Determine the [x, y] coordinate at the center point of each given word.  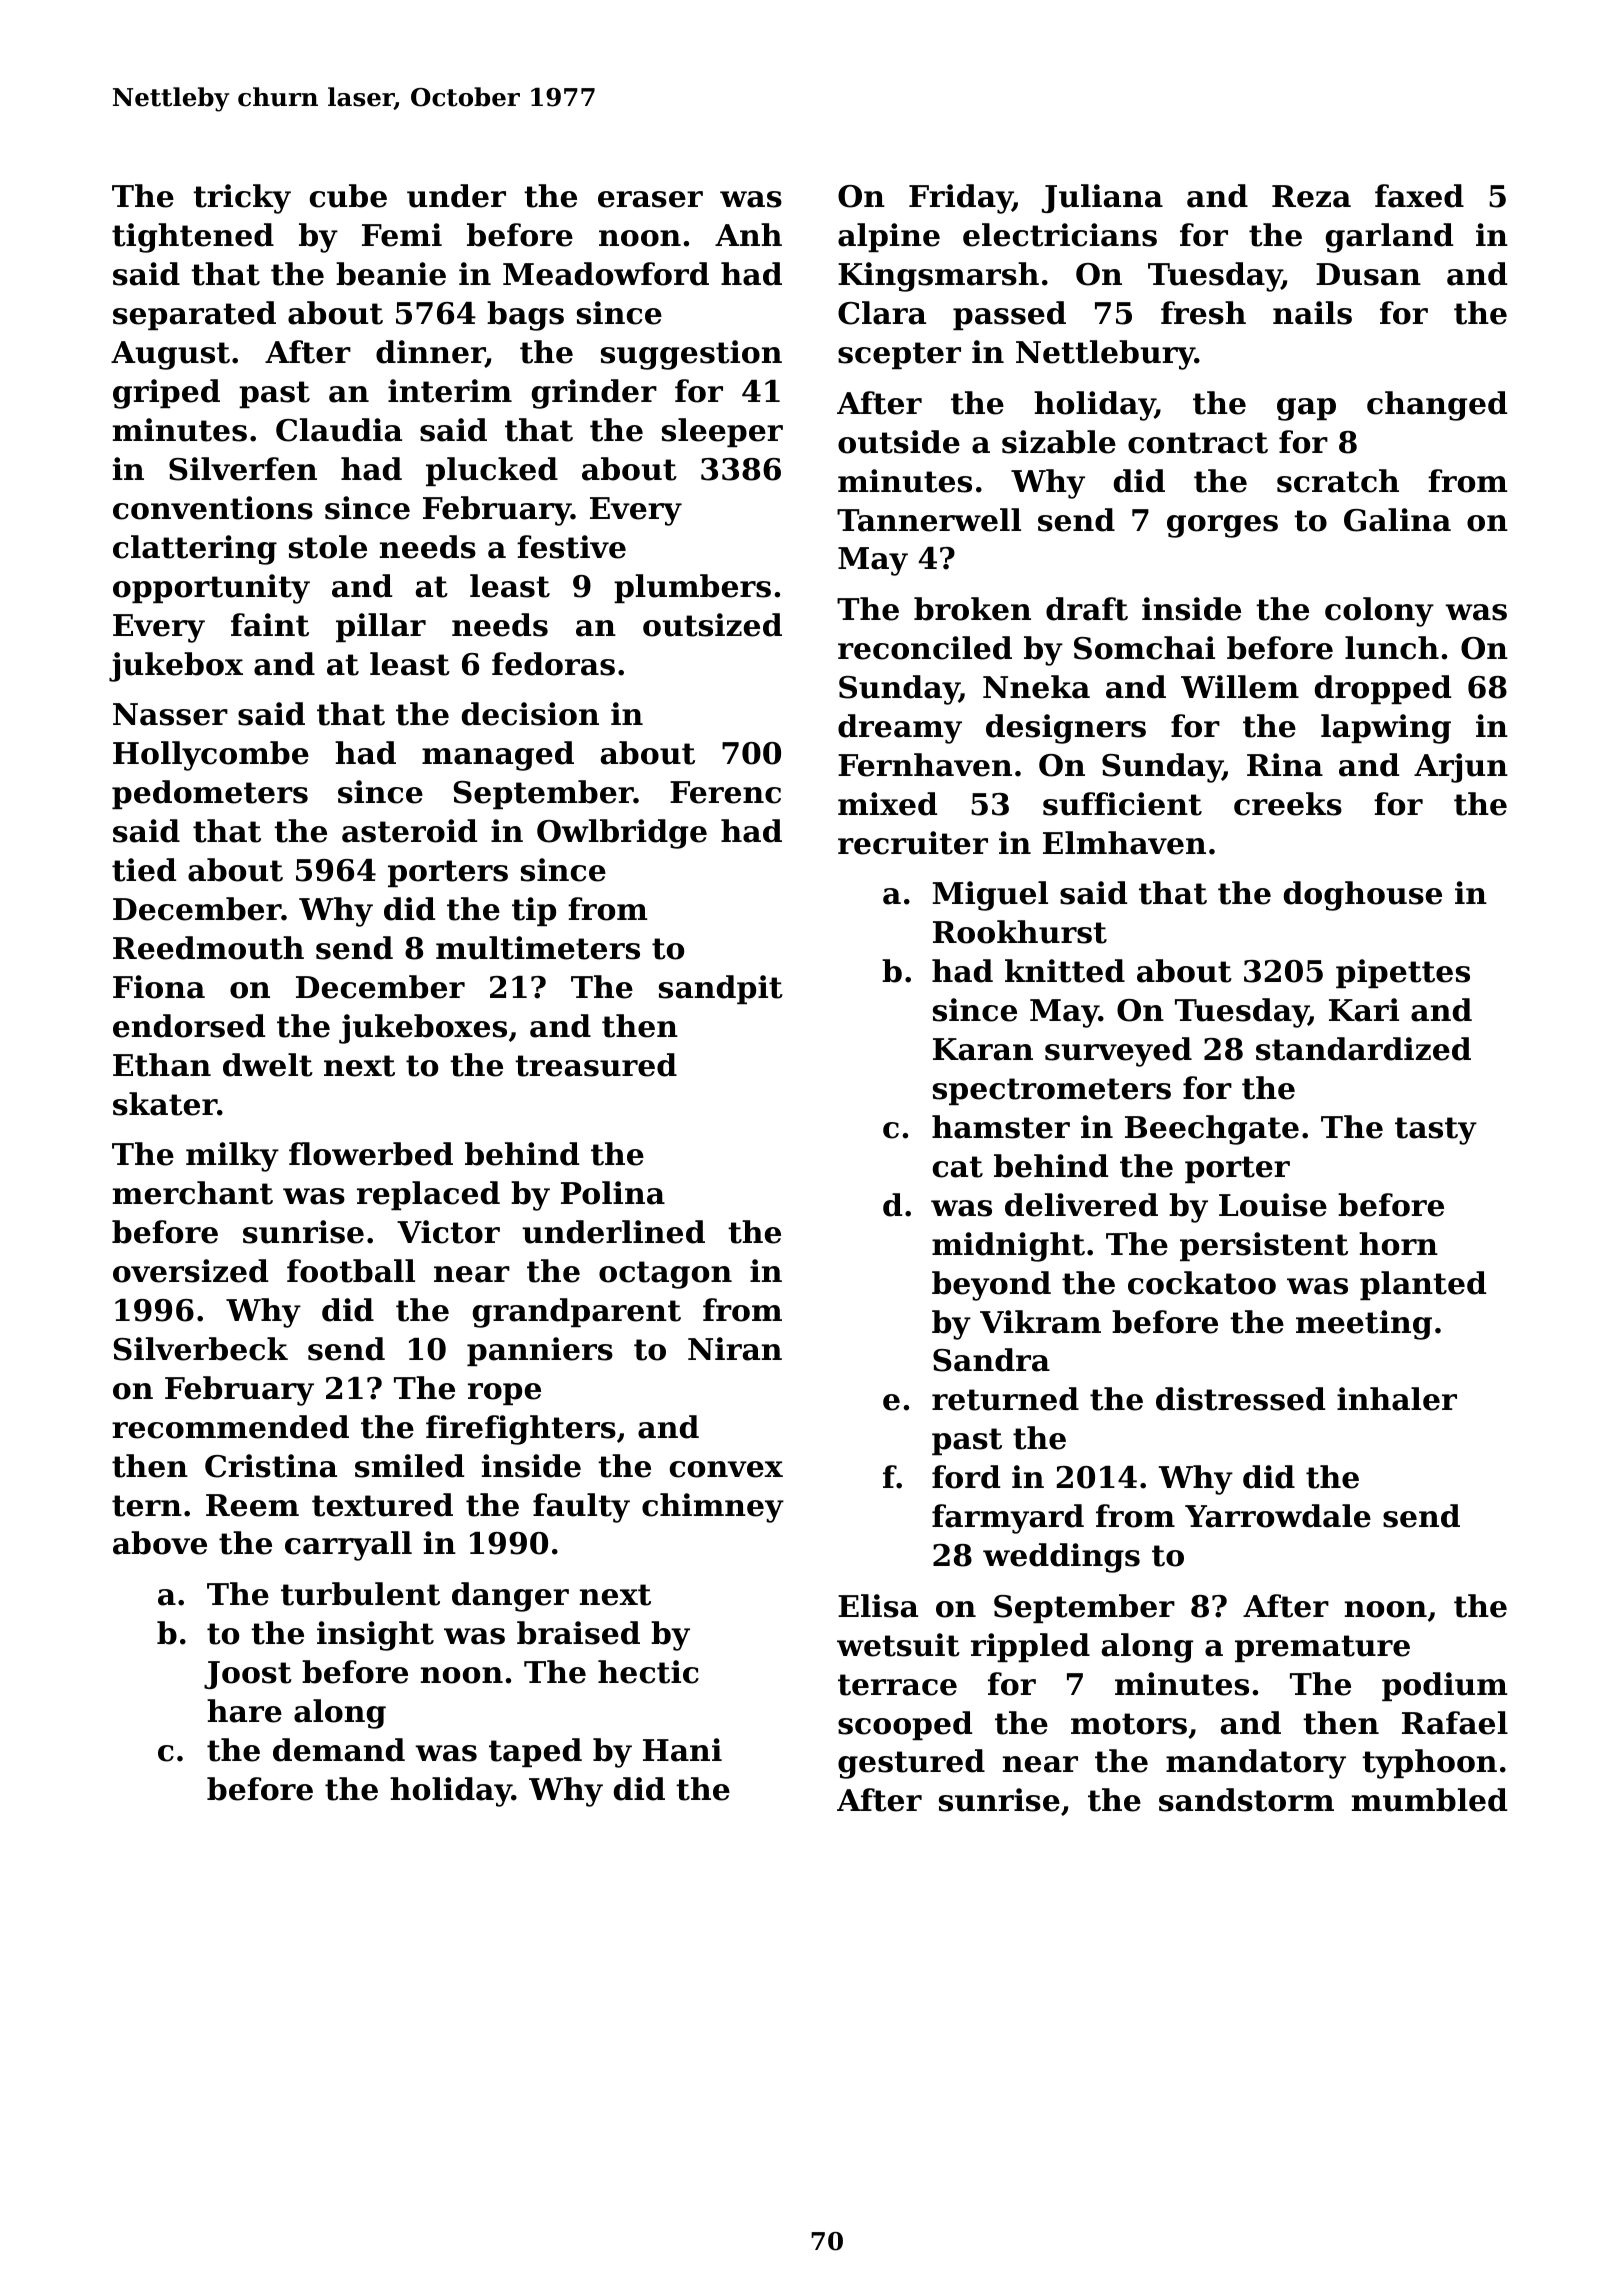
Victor [448, 1232]
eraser [650, 199]
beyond [991, 1286]
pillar [381, 627]
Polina [613, 1193]
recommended [230, 1427]
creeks [1288, 804]
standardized [1363, 1049]
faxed [1419, 196]
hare [244, 1711]
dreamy [900, 729]
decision [530, 714]
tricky [242, 199]
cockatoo [1202, 1283]
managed [498, 756]
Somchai [1144, 648]
